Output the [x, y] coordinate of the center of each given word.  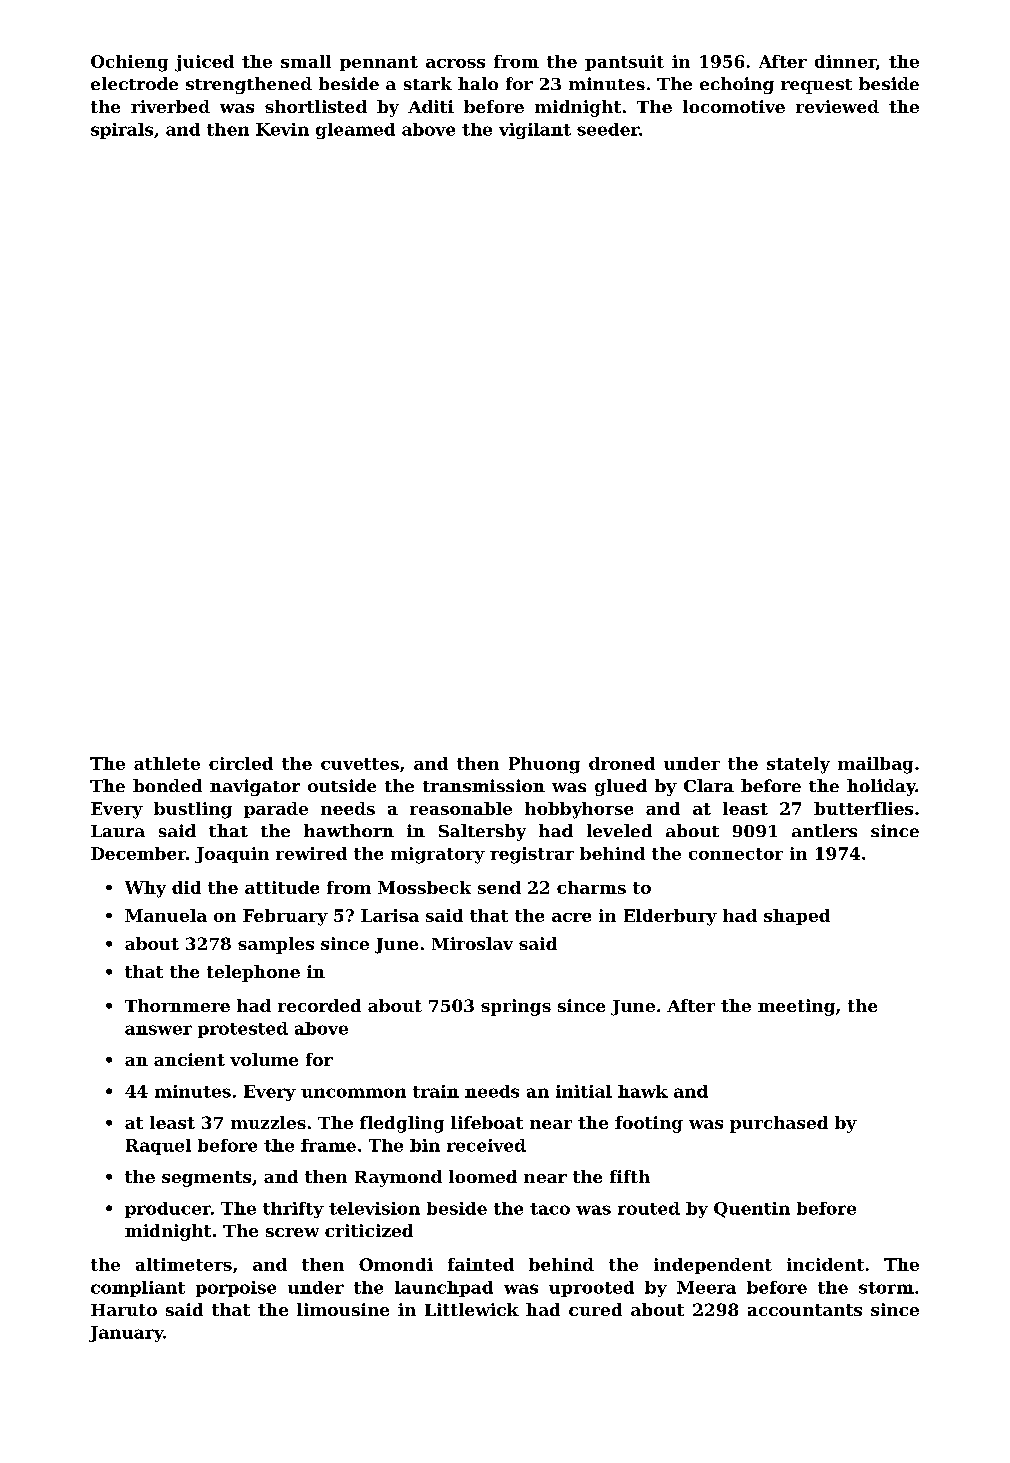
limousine [343, 1309]
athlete [167, 763]
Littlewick [472, 1309]
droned [622, 763]
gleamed [355, 131]
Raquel [158, 1147]
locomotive [734, 106]
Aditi [431, 106]
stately [798, 765]
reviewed [837, 106]
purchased [779, 1124]
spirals [122, 131]
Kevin [282, 129]
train [436, 1091]
